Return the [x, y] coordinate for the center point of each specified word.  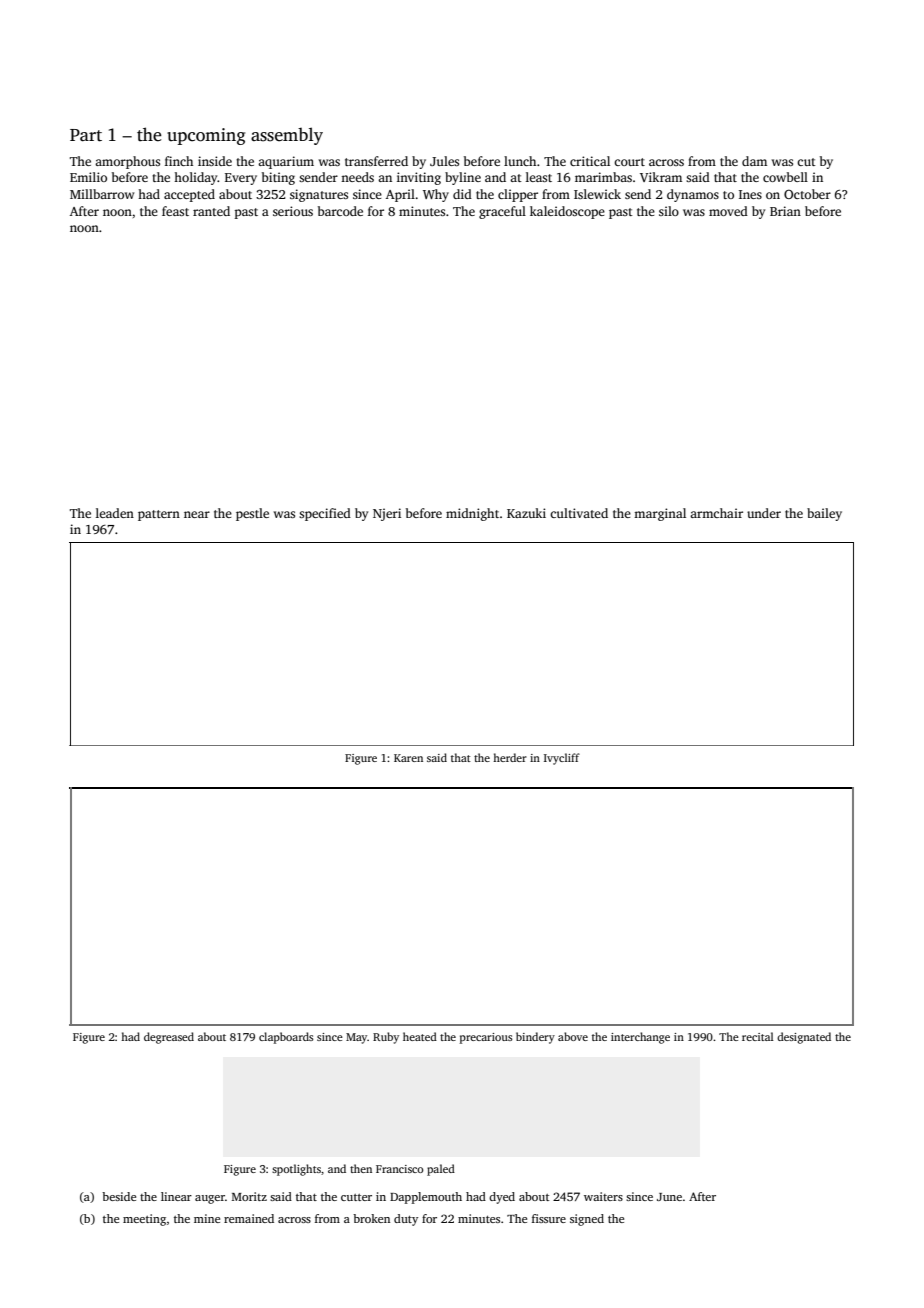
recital [758, 1036]
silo [669, 211]
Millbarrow [102, 194]
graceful [502, 212]
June [669, 1197]
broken [371, 1218]
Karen [408, 758]
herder [510, 757]
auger [210, 1199]
